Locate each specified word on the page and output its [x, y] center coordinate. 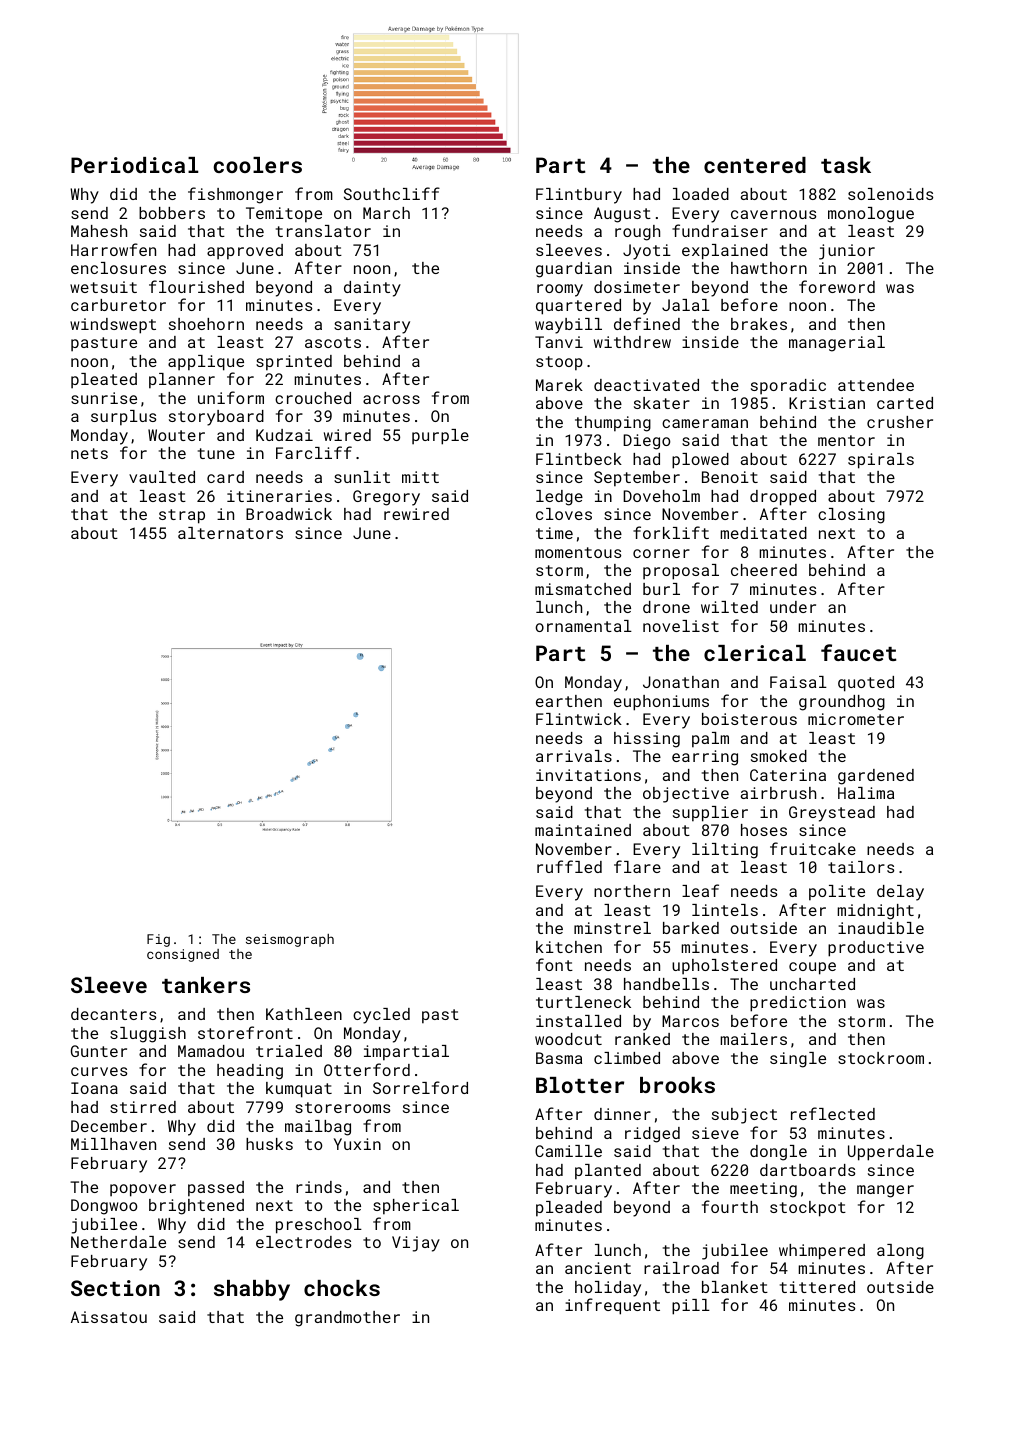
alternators [230, 533]
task [846, 165]
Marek [559, 385]
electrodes [303, 1242]
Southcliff [392, 193]
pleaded [569, 1209]
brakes [759, 324]
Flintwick [579, 719]
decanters [113, 1014]
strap [182, 516]
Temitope [284, 215]
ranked [642, 1039]
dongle [778, 1153]
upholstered [724, 967]
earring [705, 758]
